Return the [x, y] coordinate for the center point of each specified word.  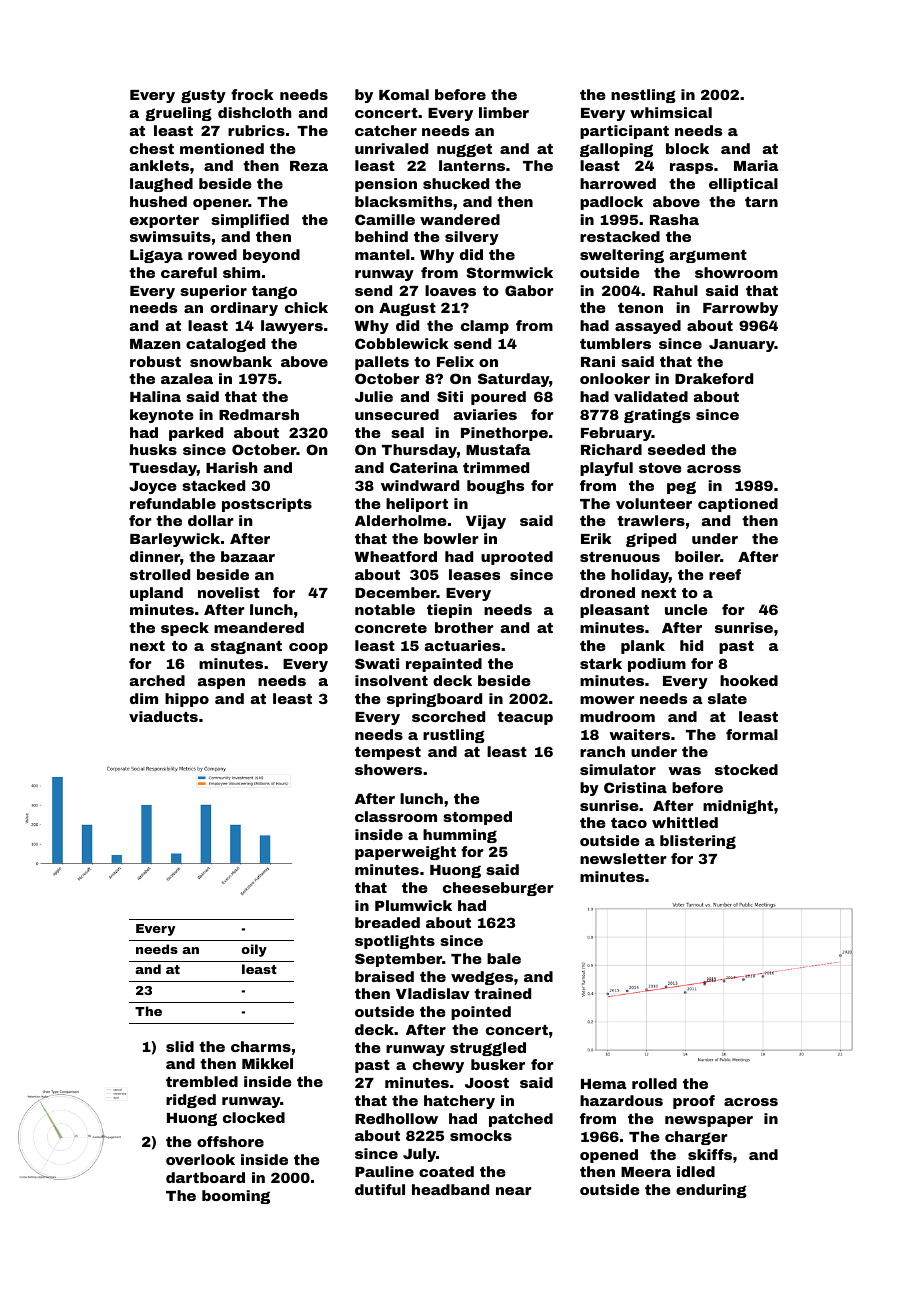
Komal [404, 94]
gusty [203, 96]
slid [180, 1046]
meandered [259, 627]
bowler [451, 538]
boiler [697, 556]
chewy [438, 1066]
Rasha [674, 219]
